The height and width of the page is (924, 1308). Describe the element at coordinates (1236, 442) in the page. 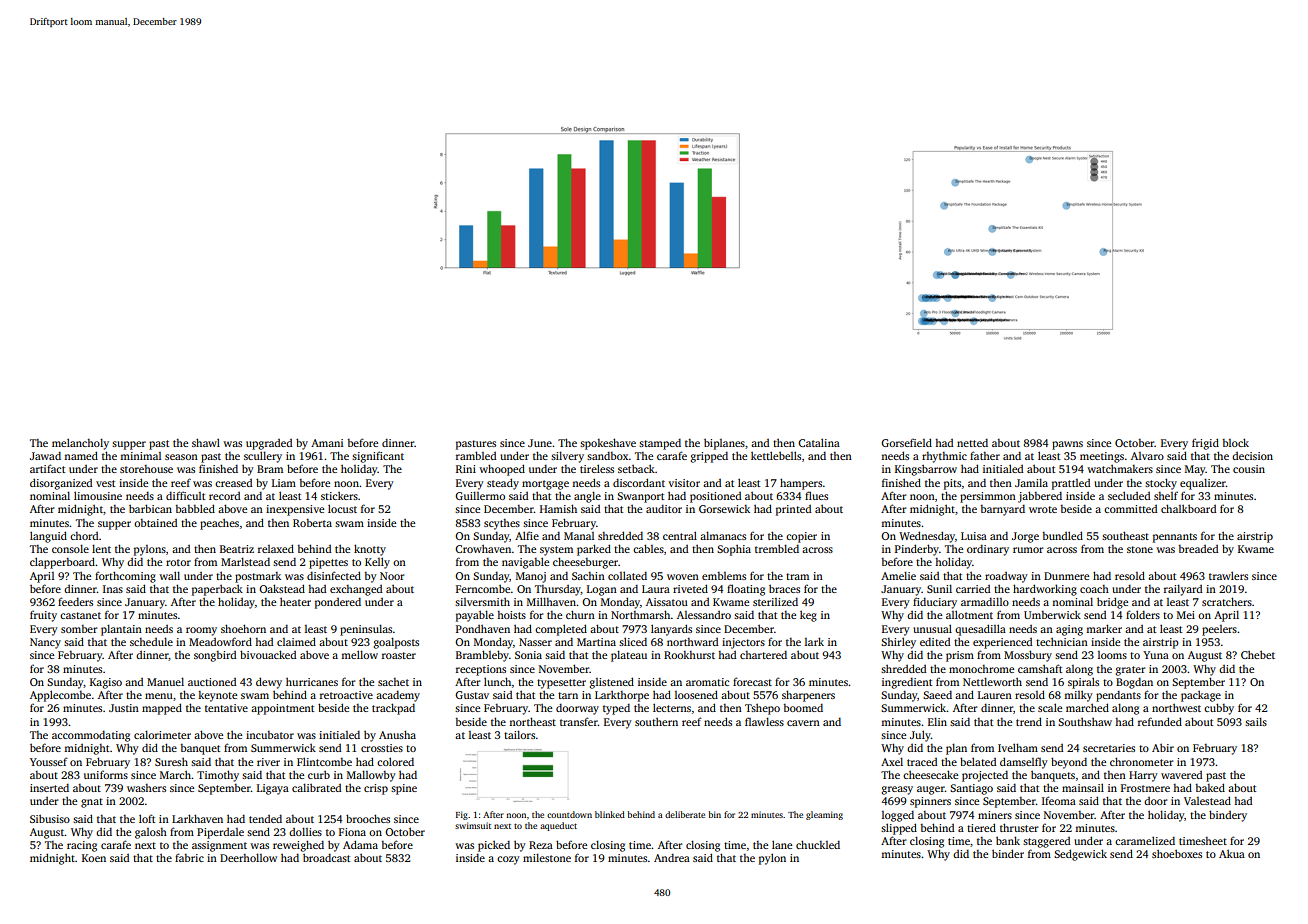

I see `block` at that location.
